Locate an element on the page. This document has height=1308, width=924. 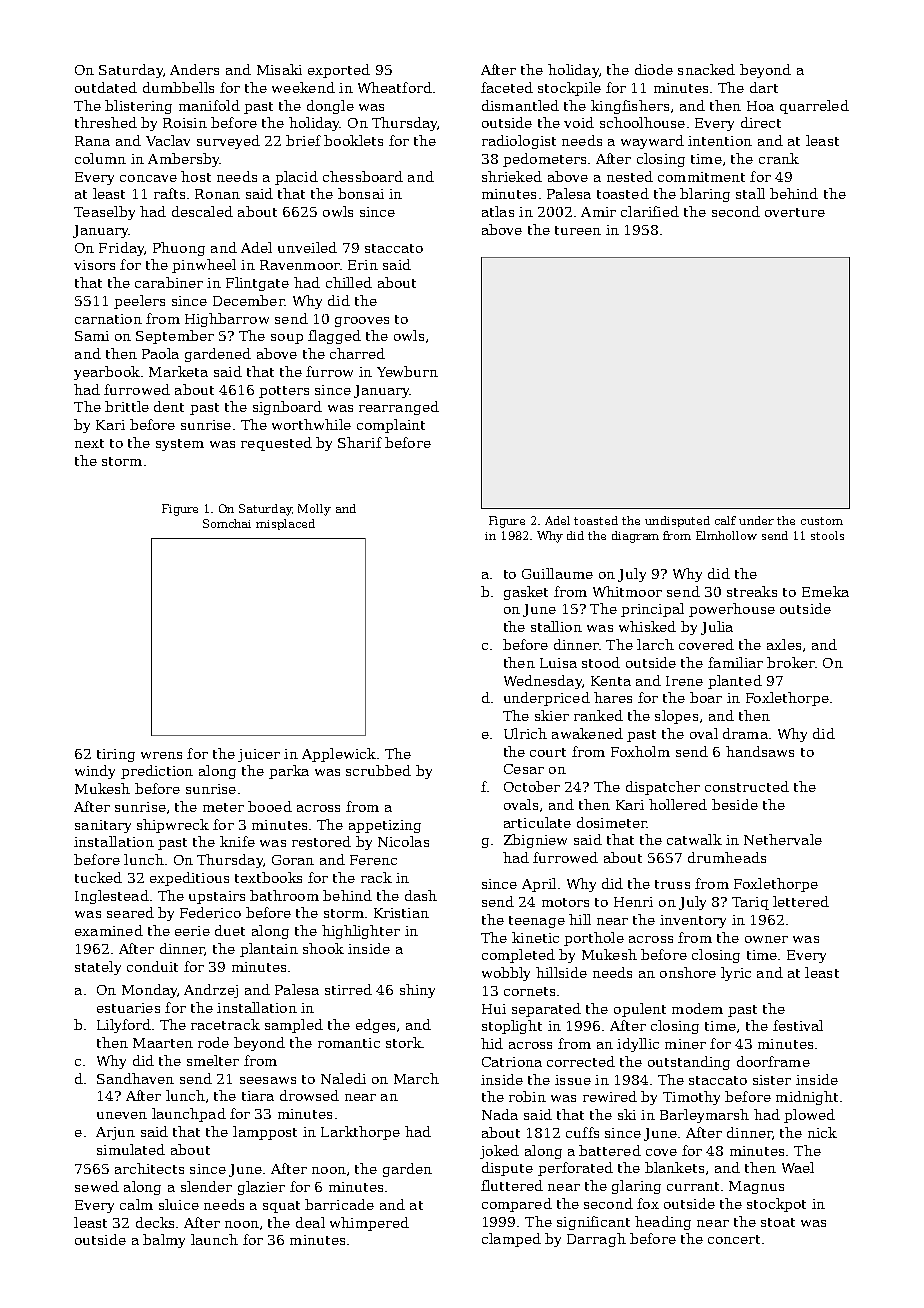
smelter is located at coordinates (213, 1060).
